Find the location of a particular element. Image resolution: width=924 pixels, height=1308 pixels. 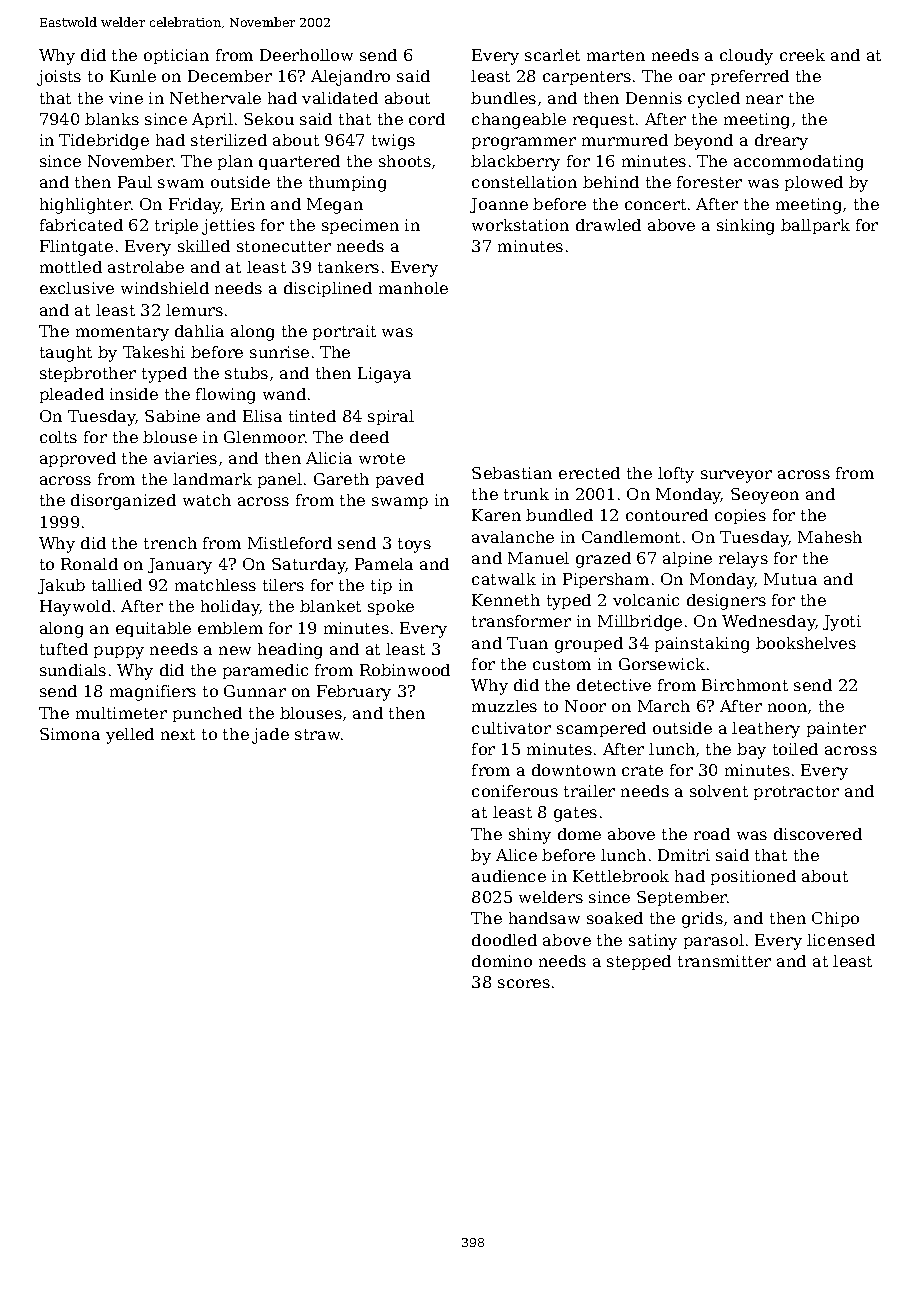

cord is located at coordinates (427, 119).
